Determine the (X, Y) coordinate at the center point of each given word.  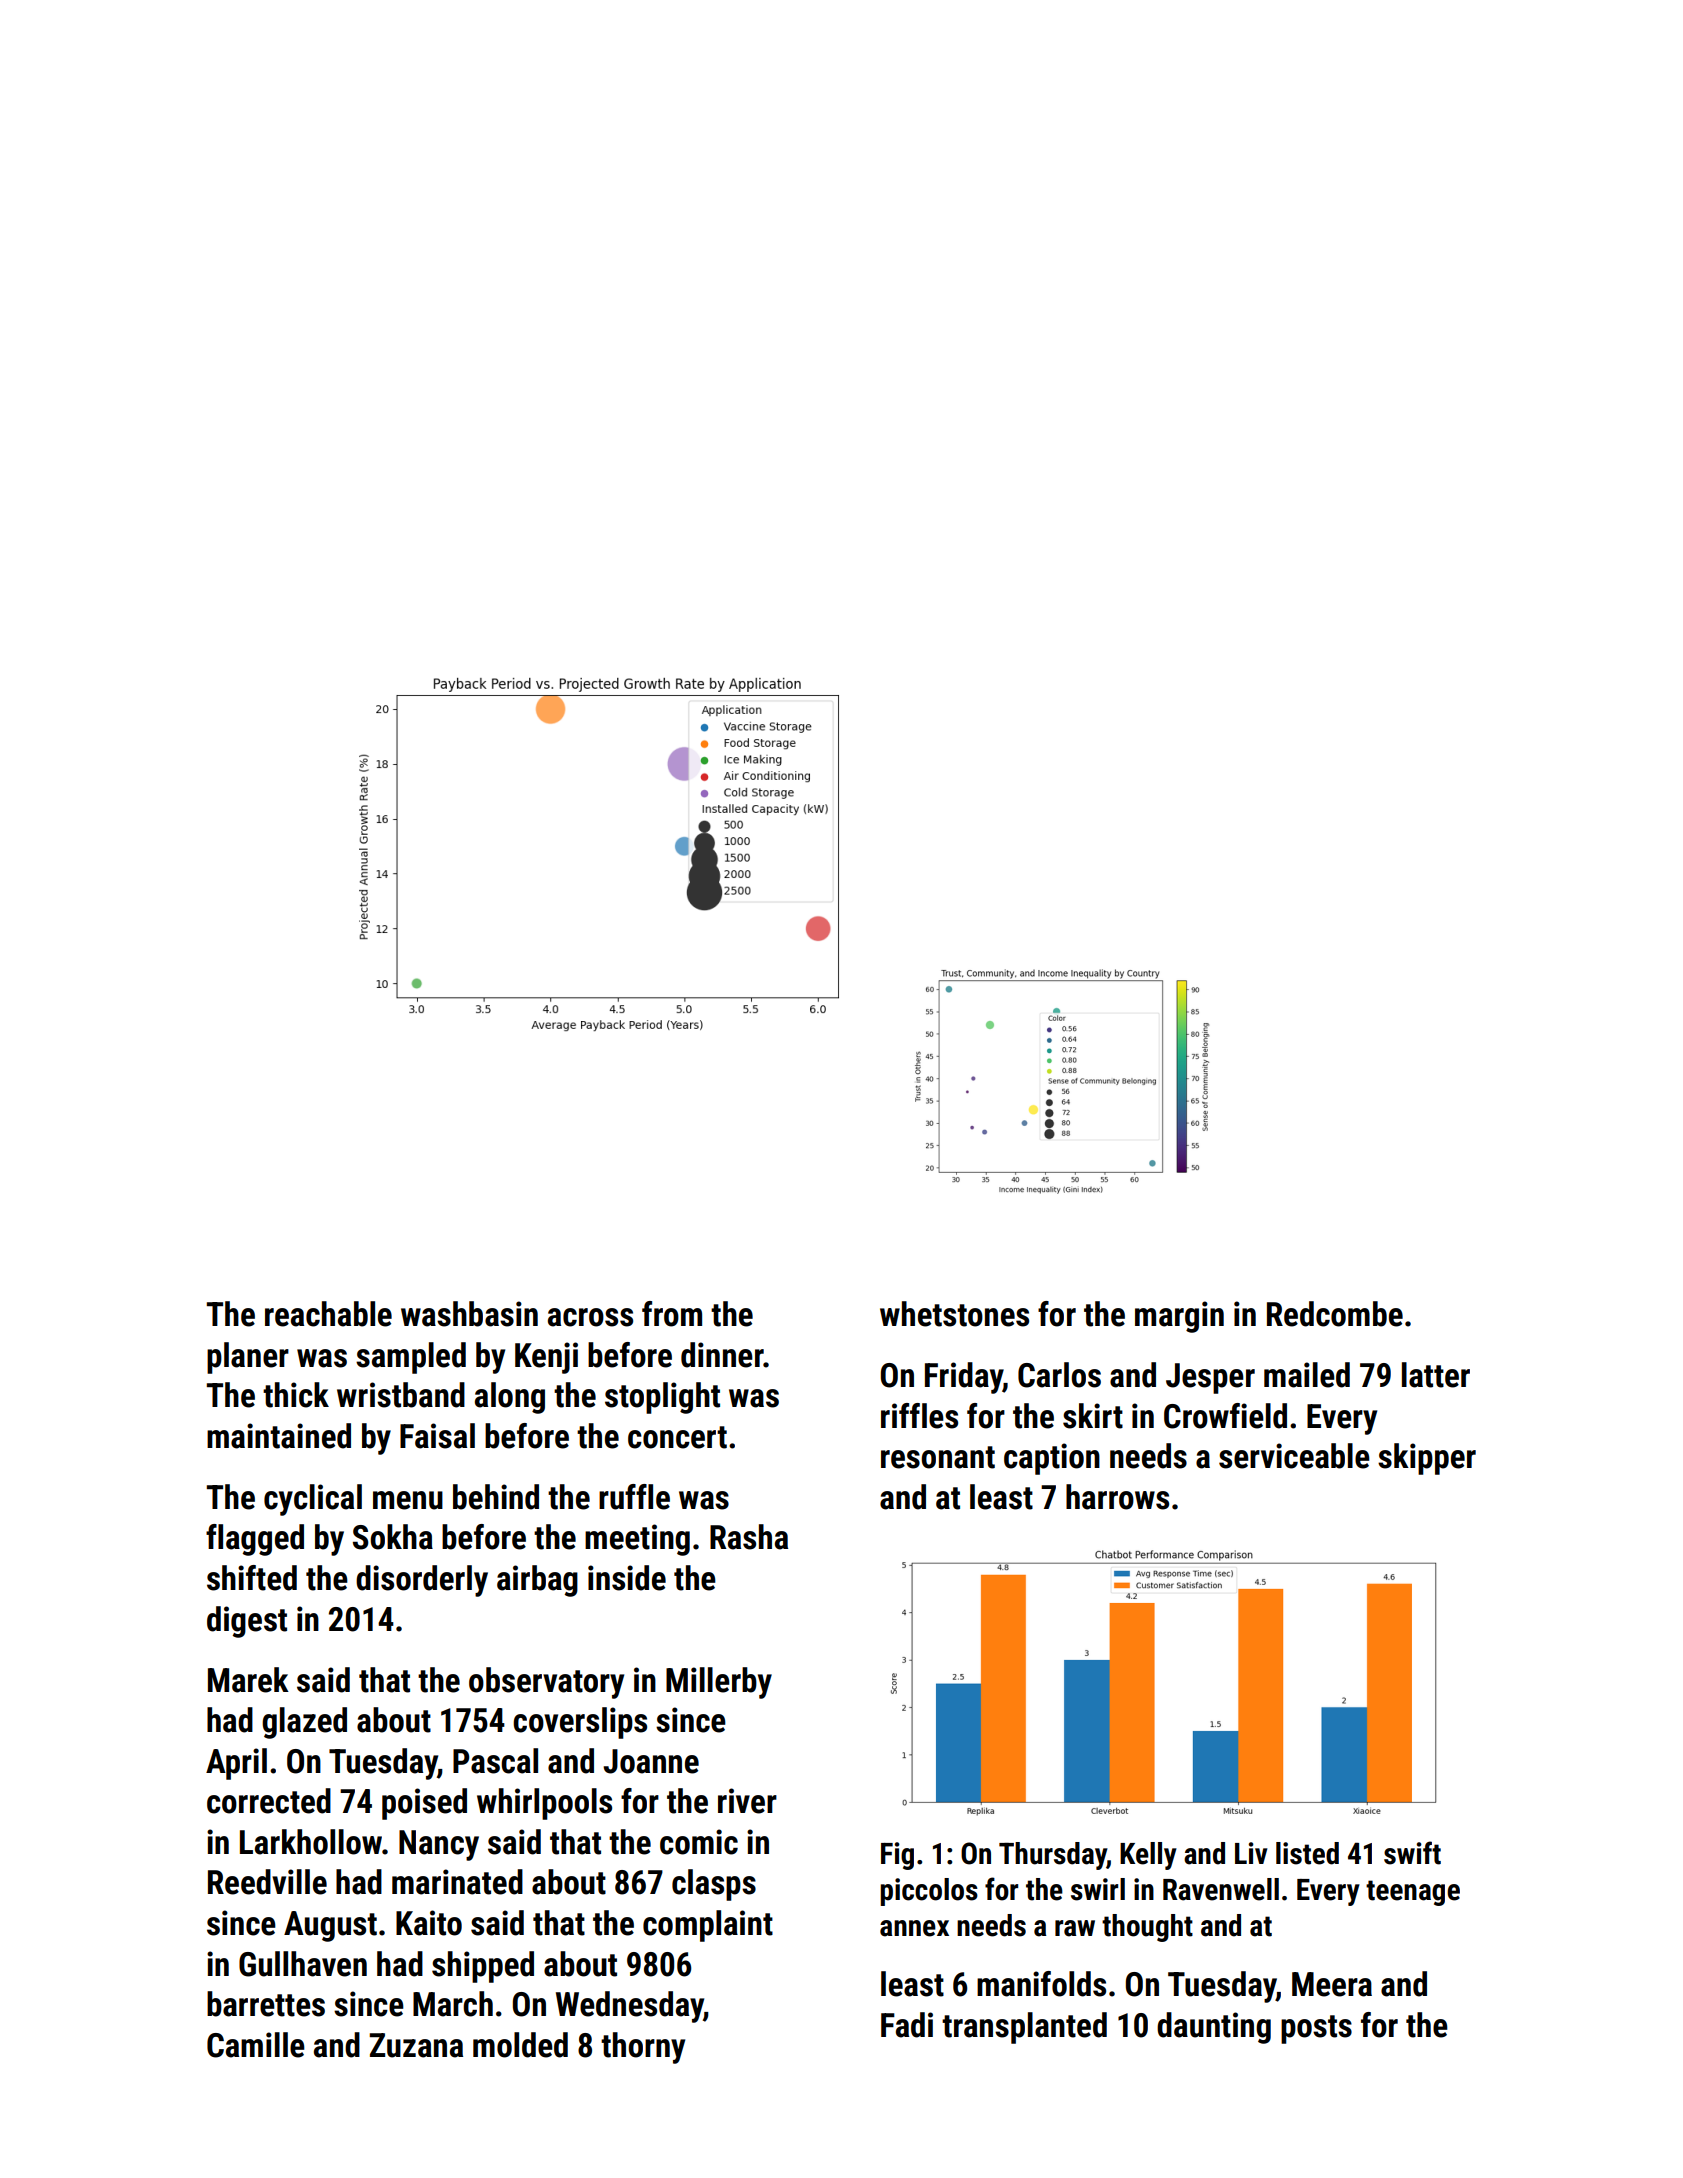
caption (1052, 1459)
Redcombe (1335, 1314)
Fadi (907, 2025)
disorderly (422, 1581)
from (672, 1314)
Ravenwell (1221, 1889)
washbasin (469, 1314)
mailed (1307, 1375)
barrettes (266, 2004)
